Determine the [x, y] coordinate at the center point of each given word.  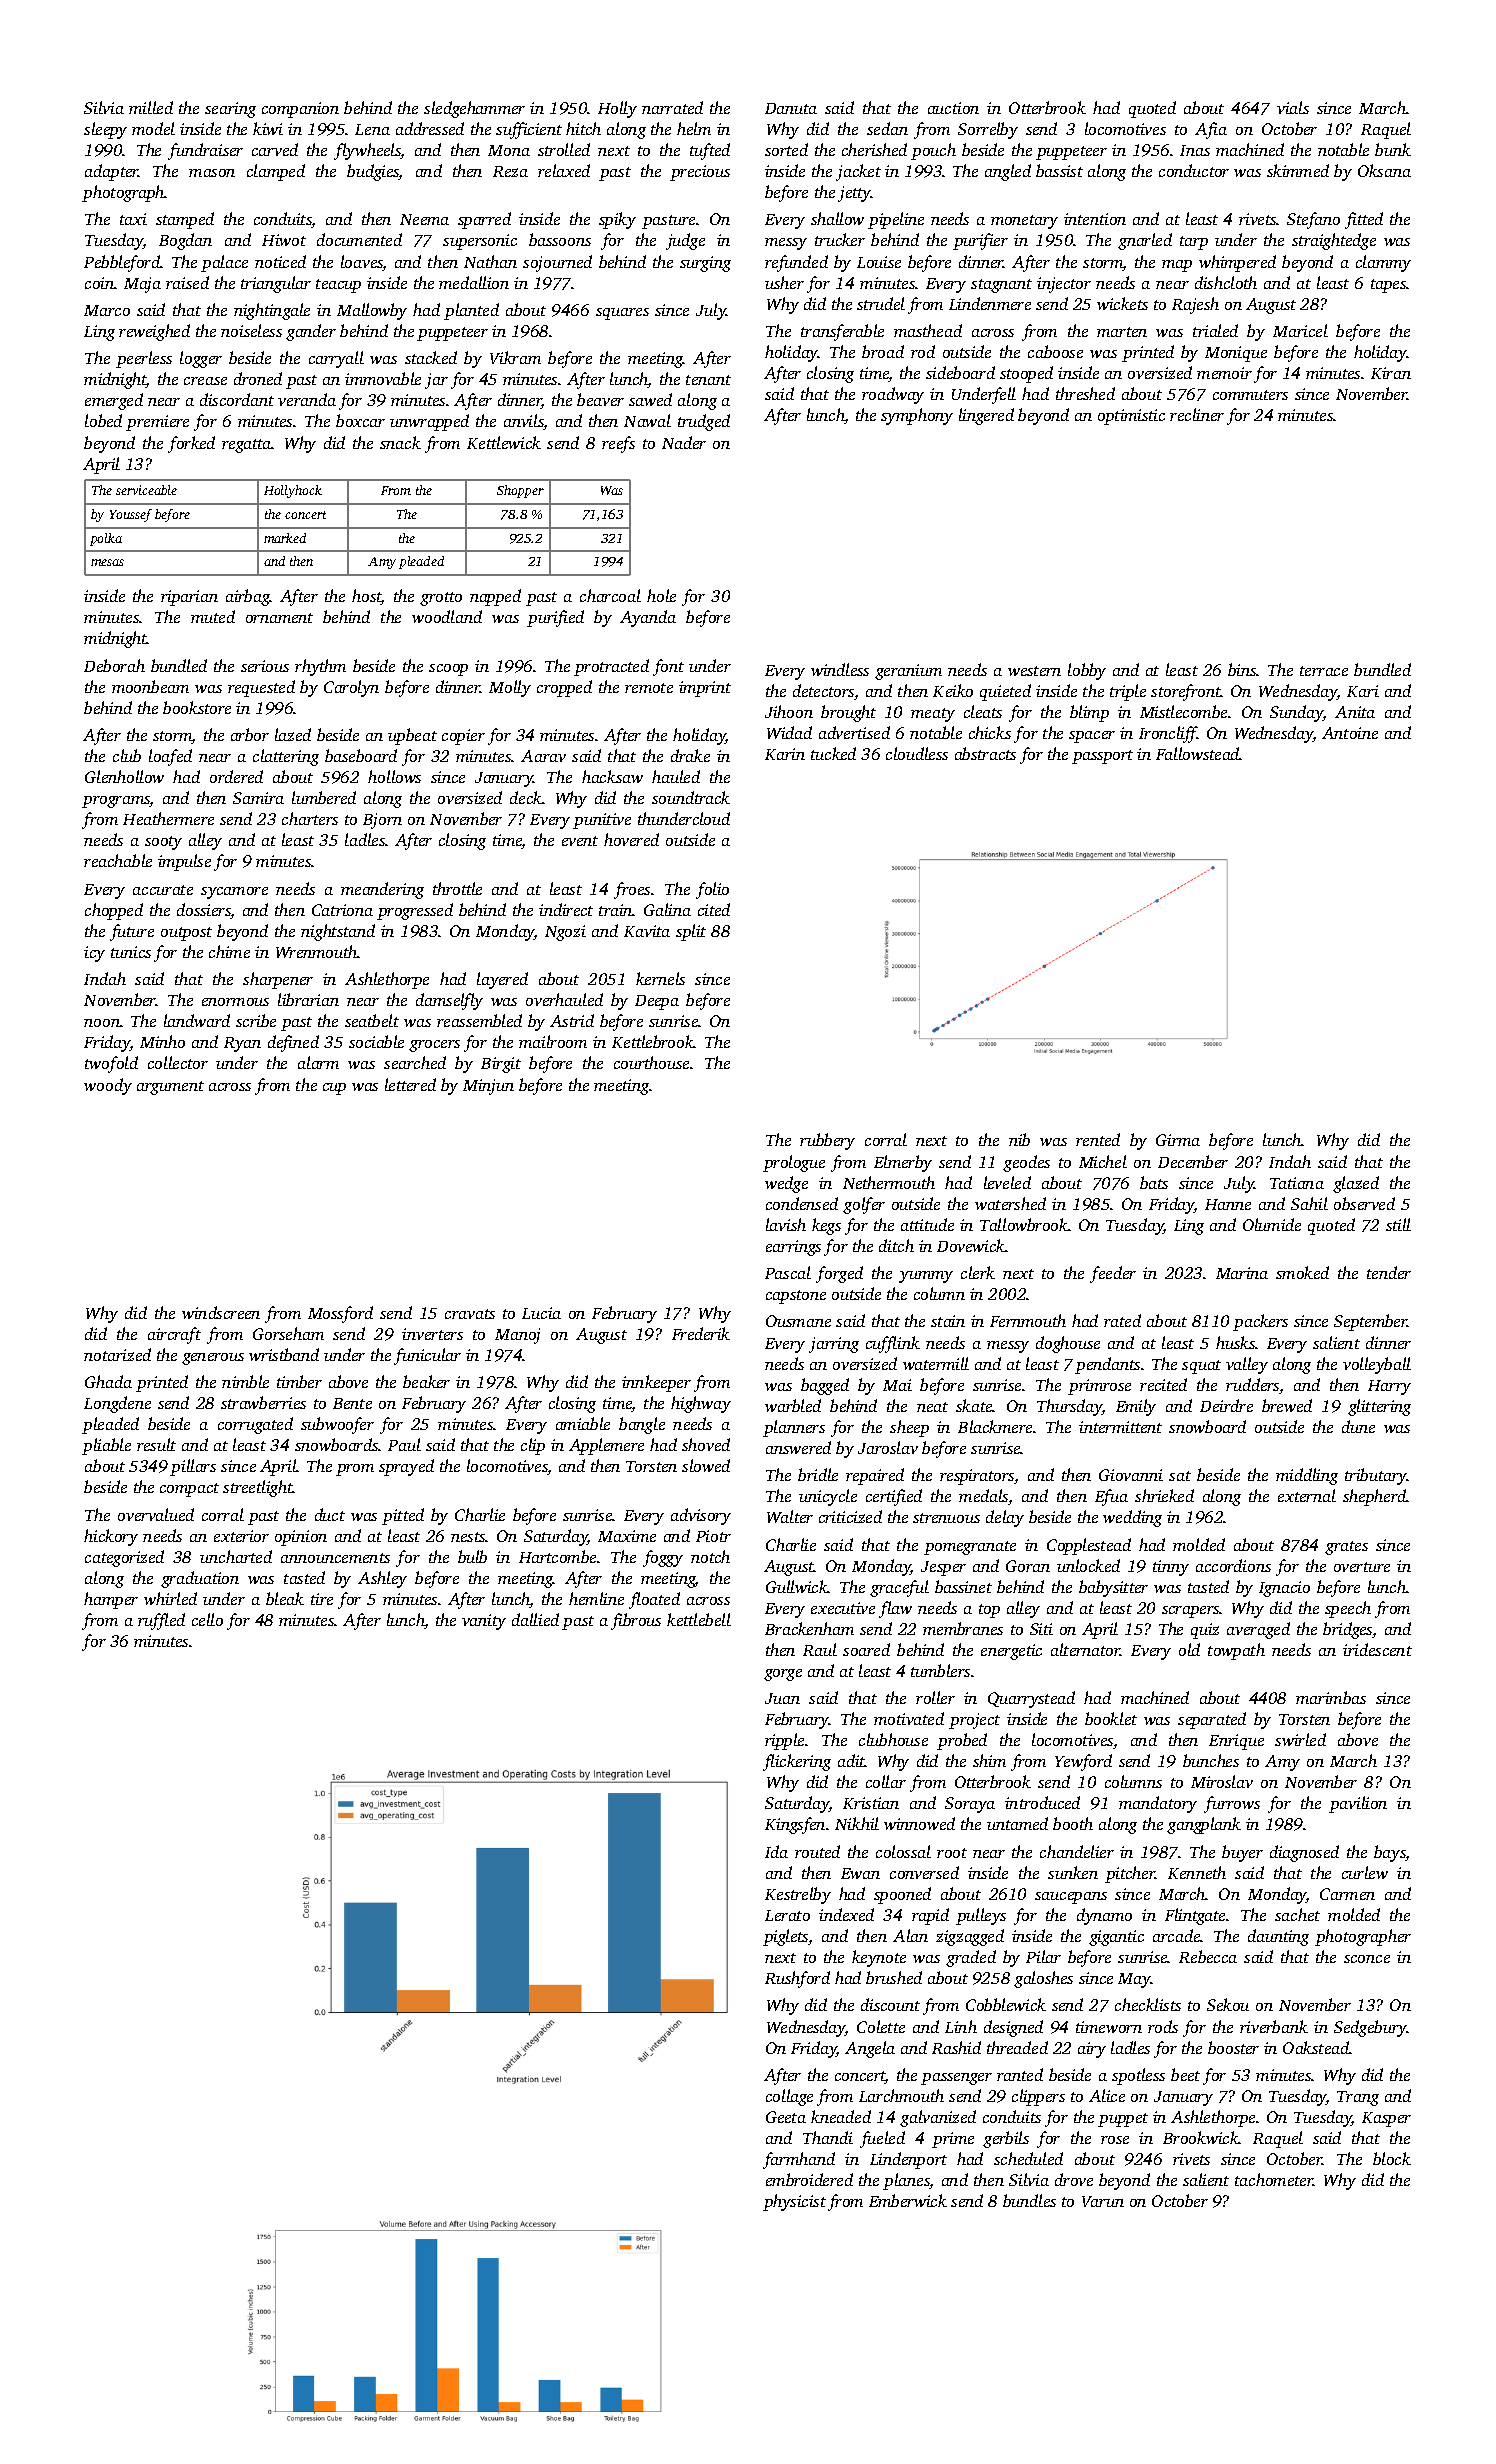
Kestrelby [798, 1895]
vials [1293, 107]
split [691, 932]
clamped [276, 172]
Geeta [786, 2117]
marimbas [1331, 1697]
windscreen [221, 1312]
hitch [583, 128]
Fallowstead [1198, 753]
